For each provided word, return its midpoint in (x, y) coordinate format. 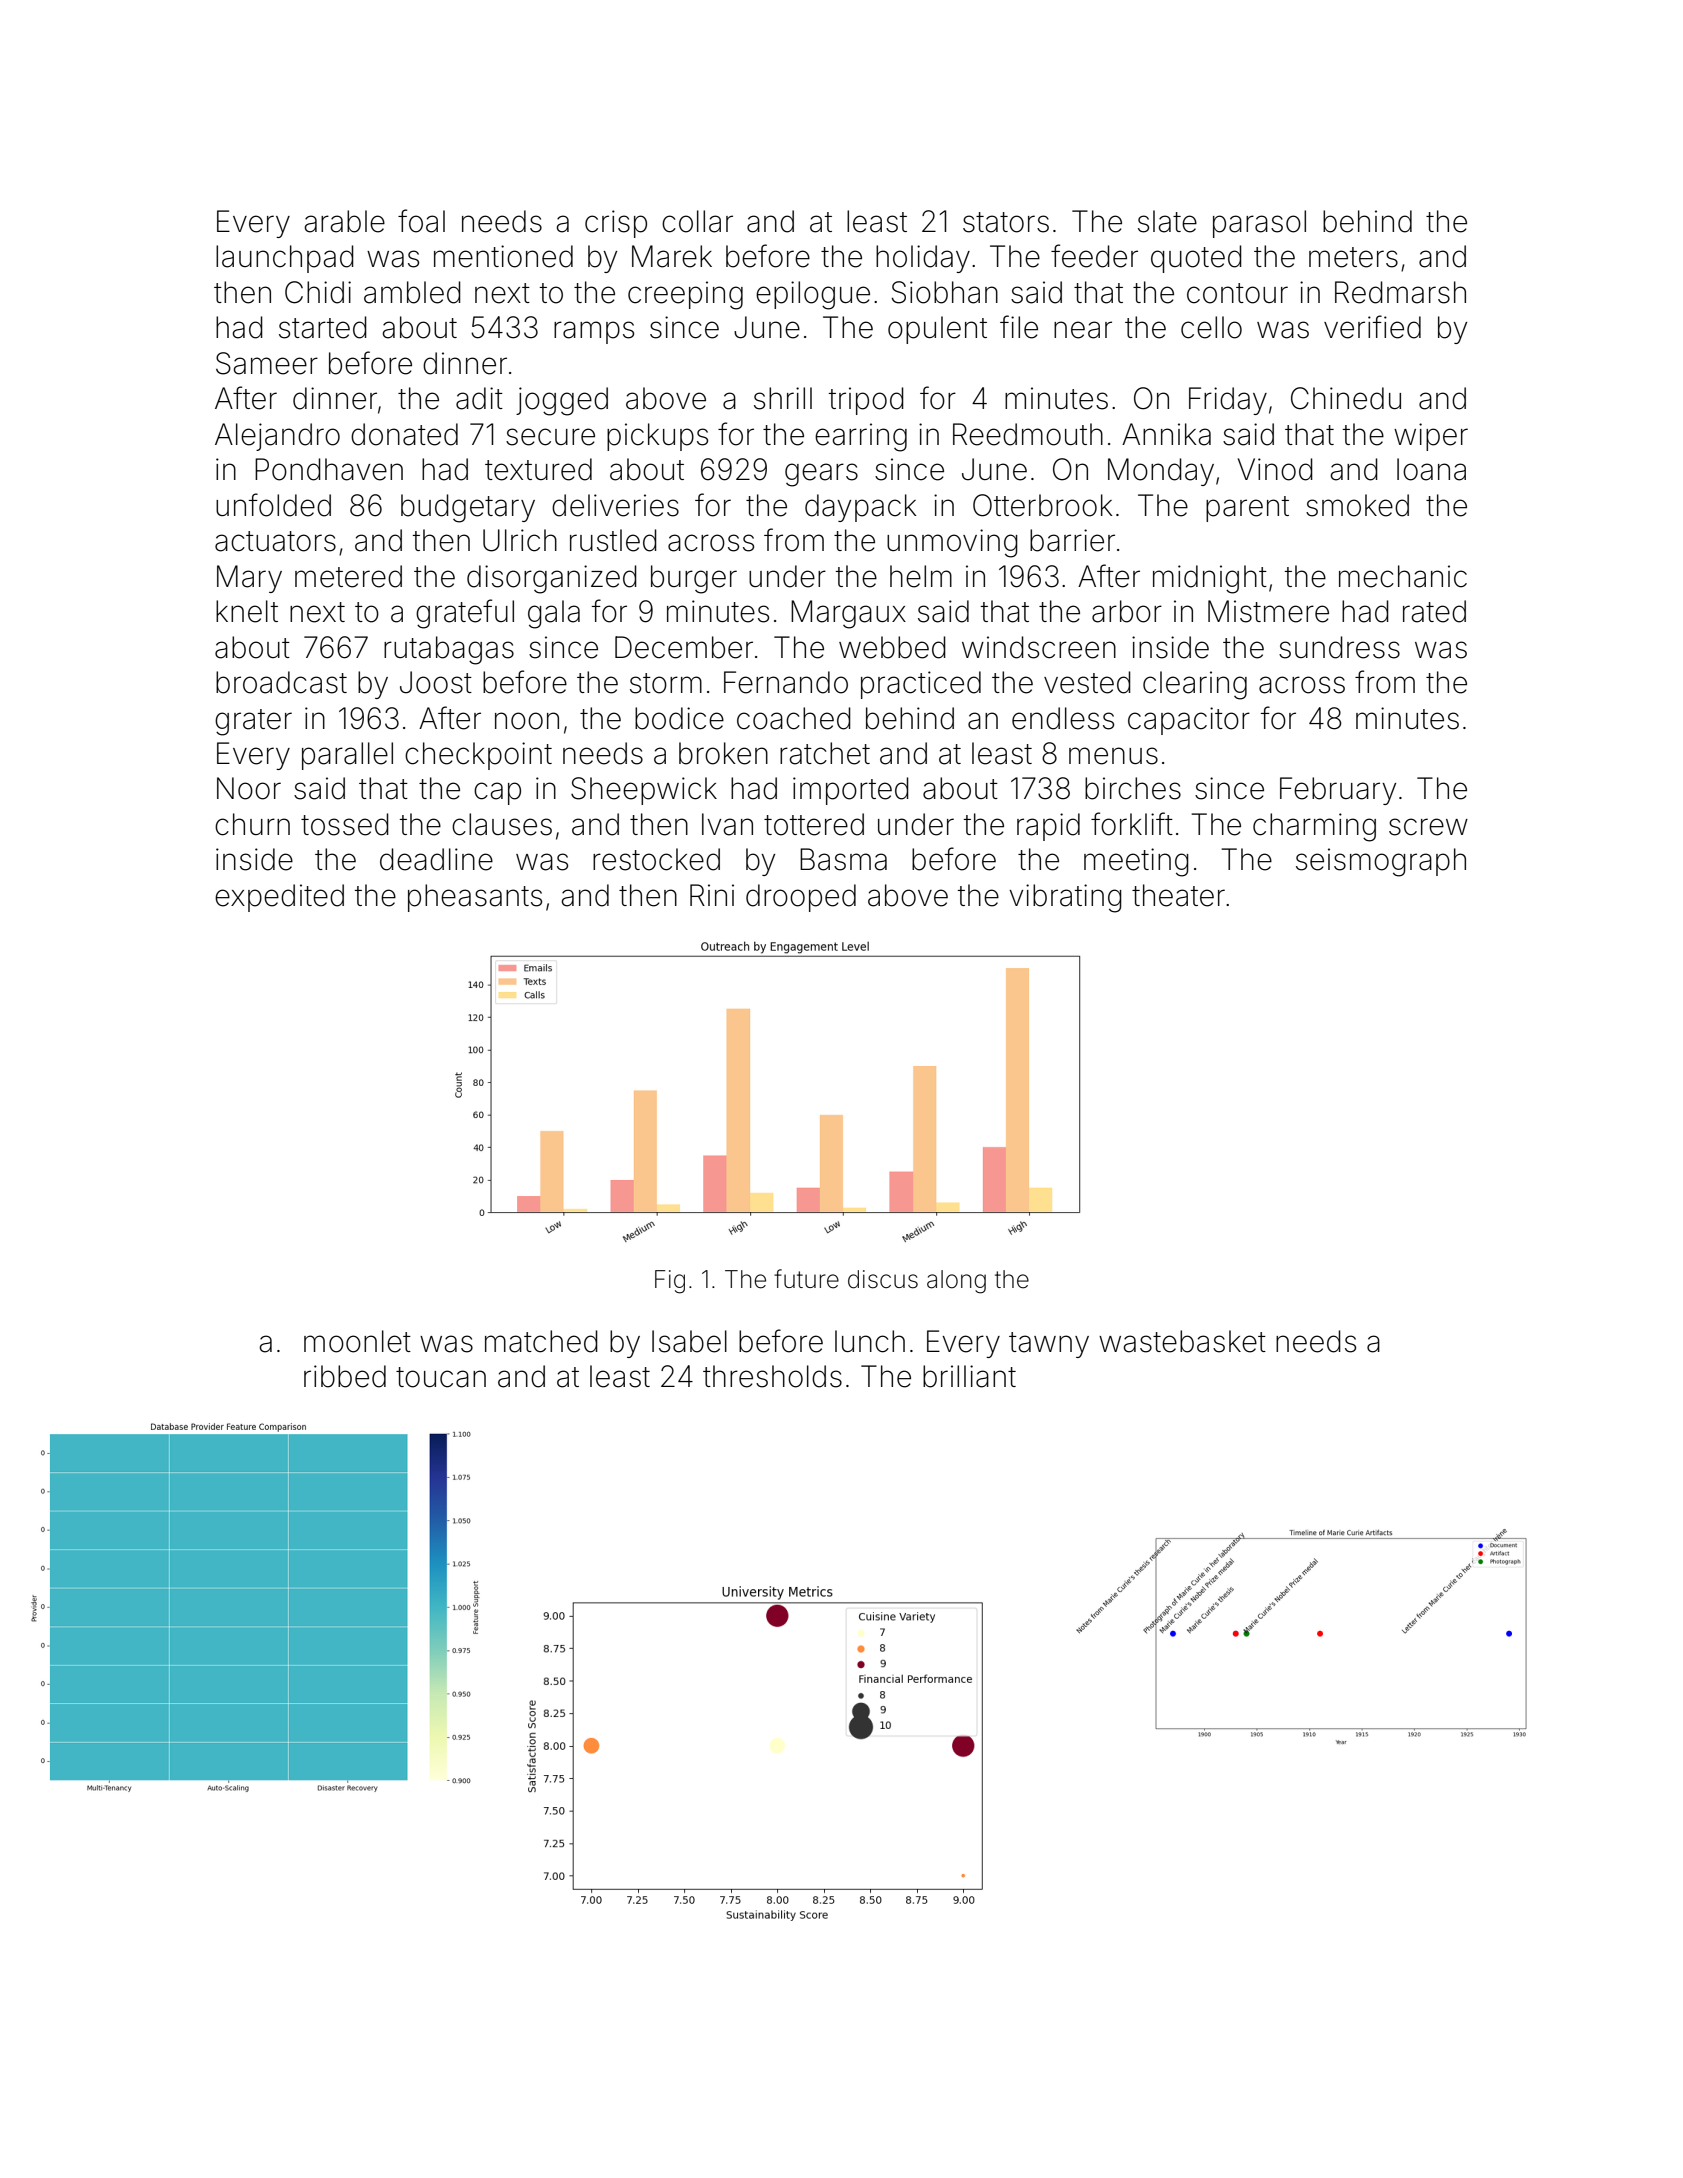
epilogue (813, 295)
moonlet (357, 1341)
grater (253, 722)
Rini (712, 895)
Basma (843, 859)
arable (344, 221)
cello (1211, 327)
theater (1178, 895)
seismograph (1381, 862)
